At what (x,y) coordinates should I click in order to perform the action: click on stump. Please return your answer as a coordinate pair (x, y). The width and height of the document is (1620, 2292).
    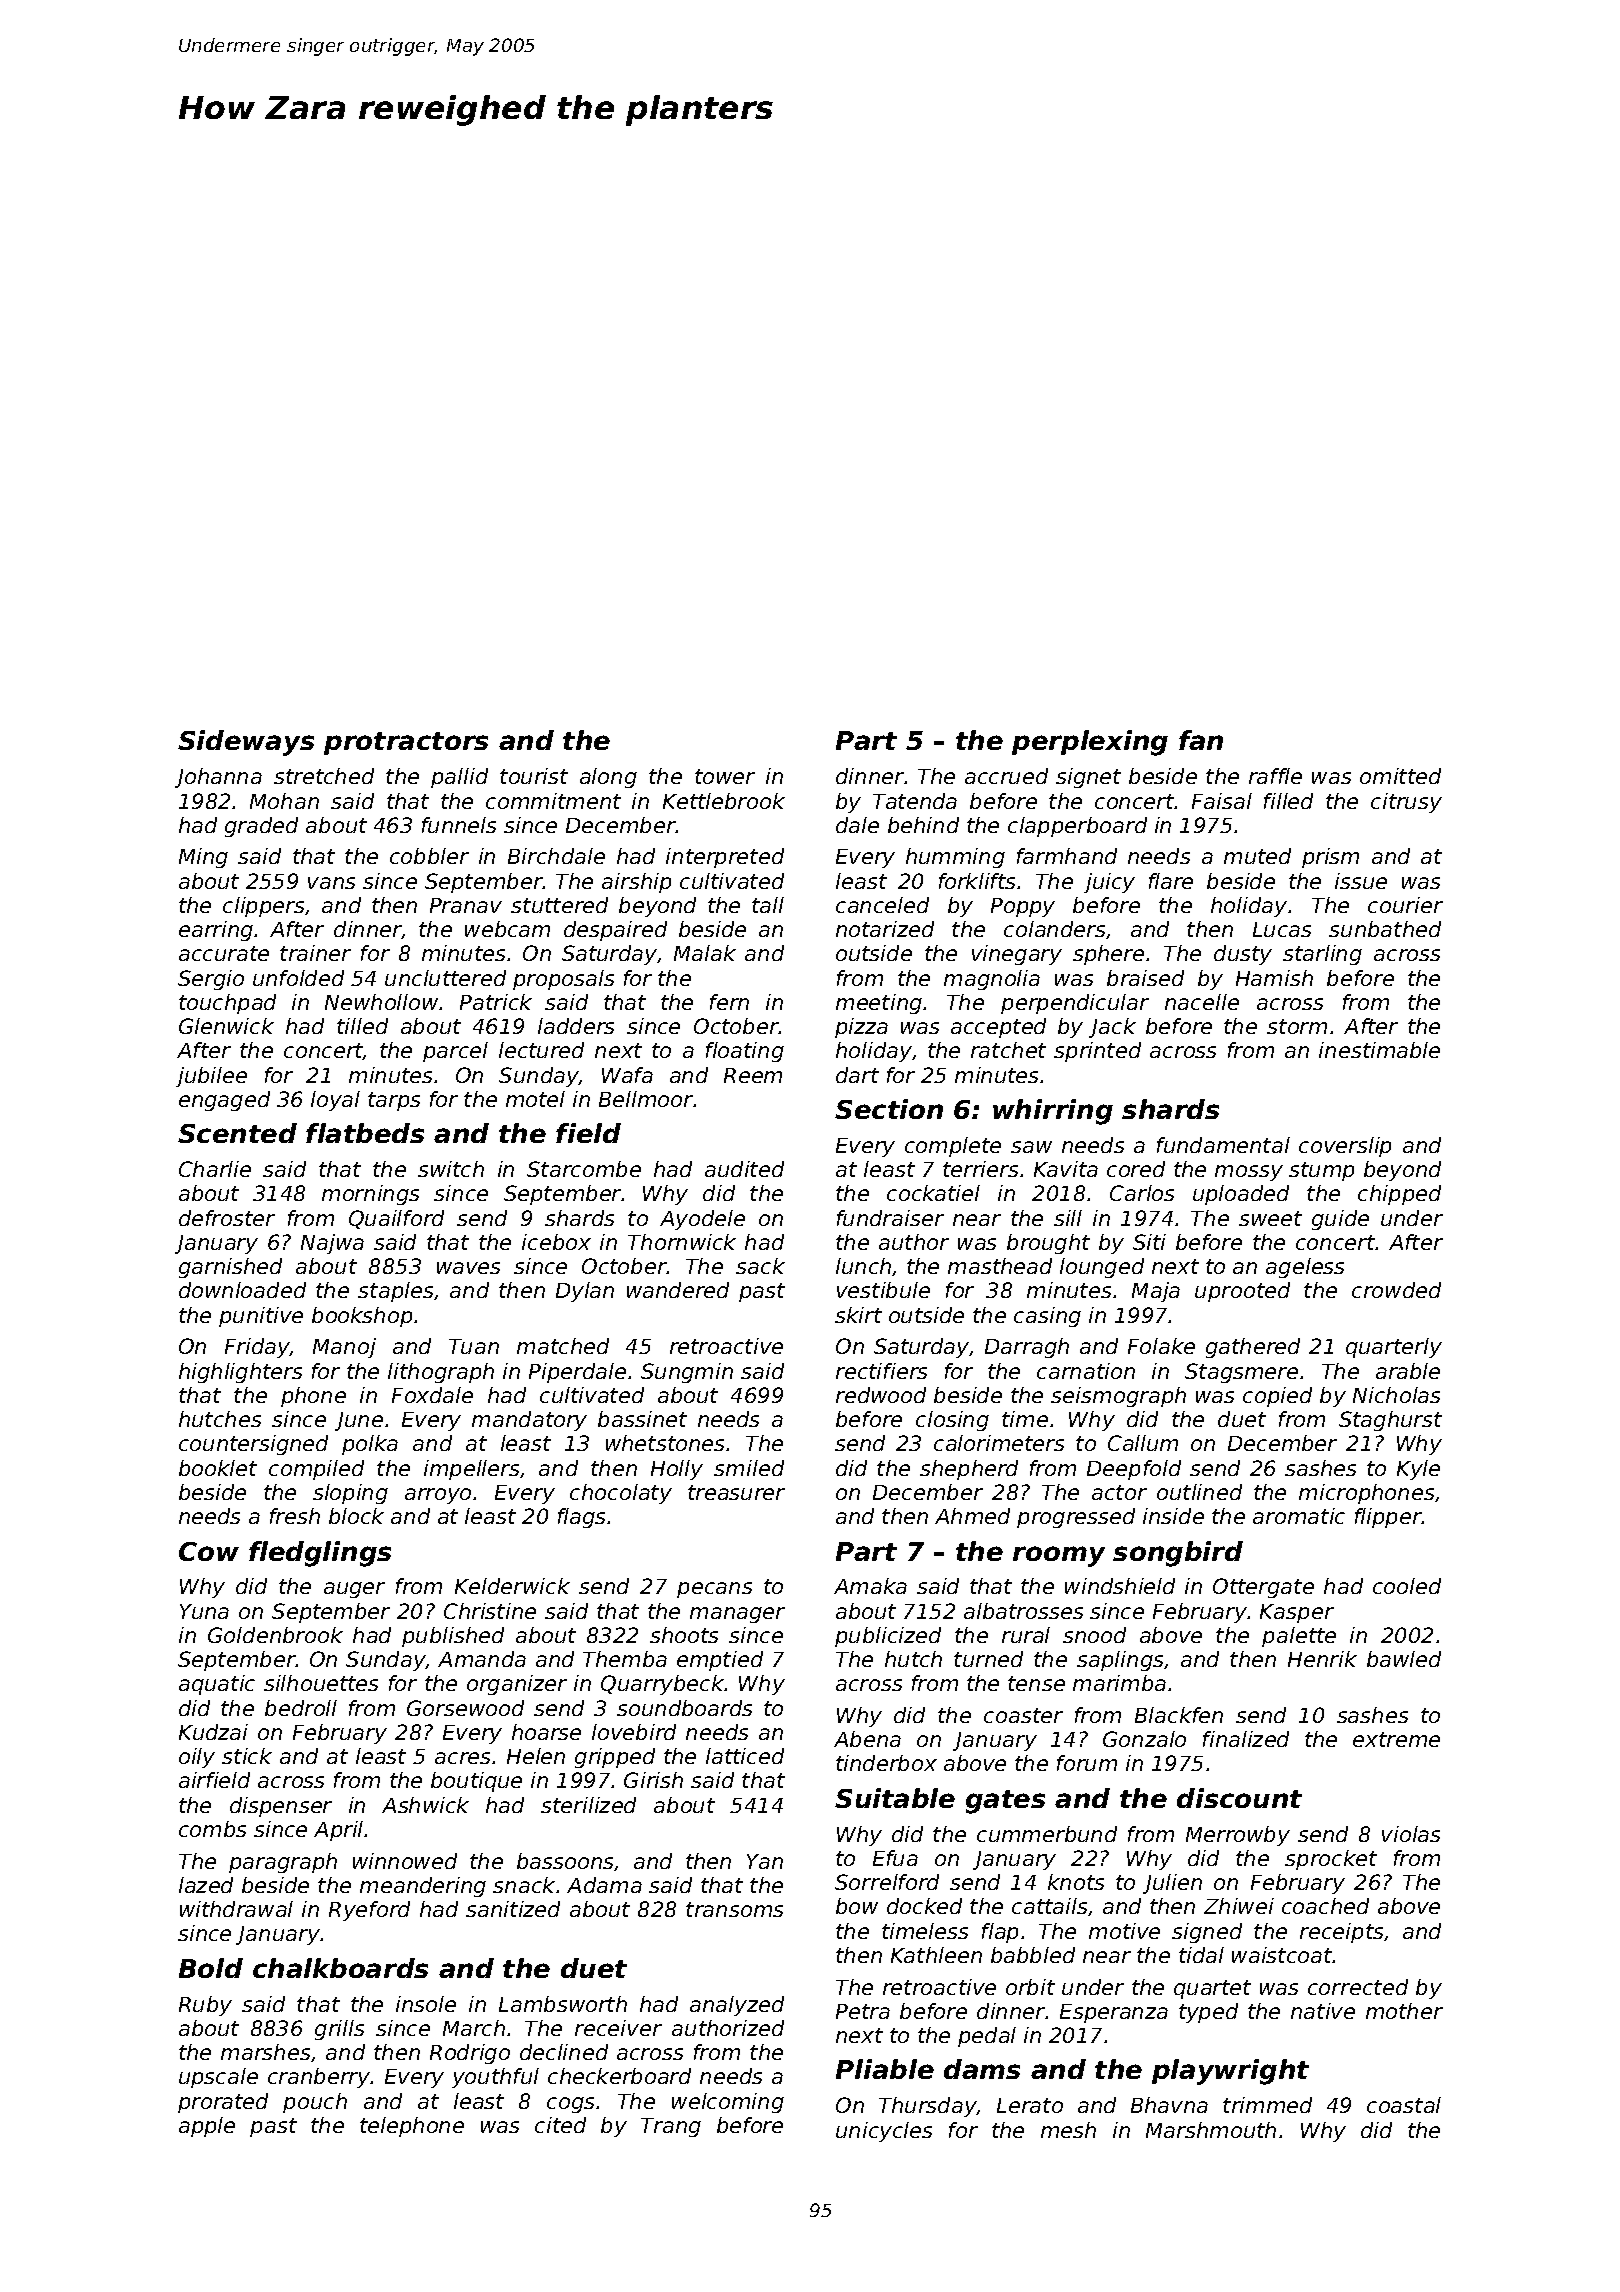
    Looking at the image, I should click on (1321, 1171).
